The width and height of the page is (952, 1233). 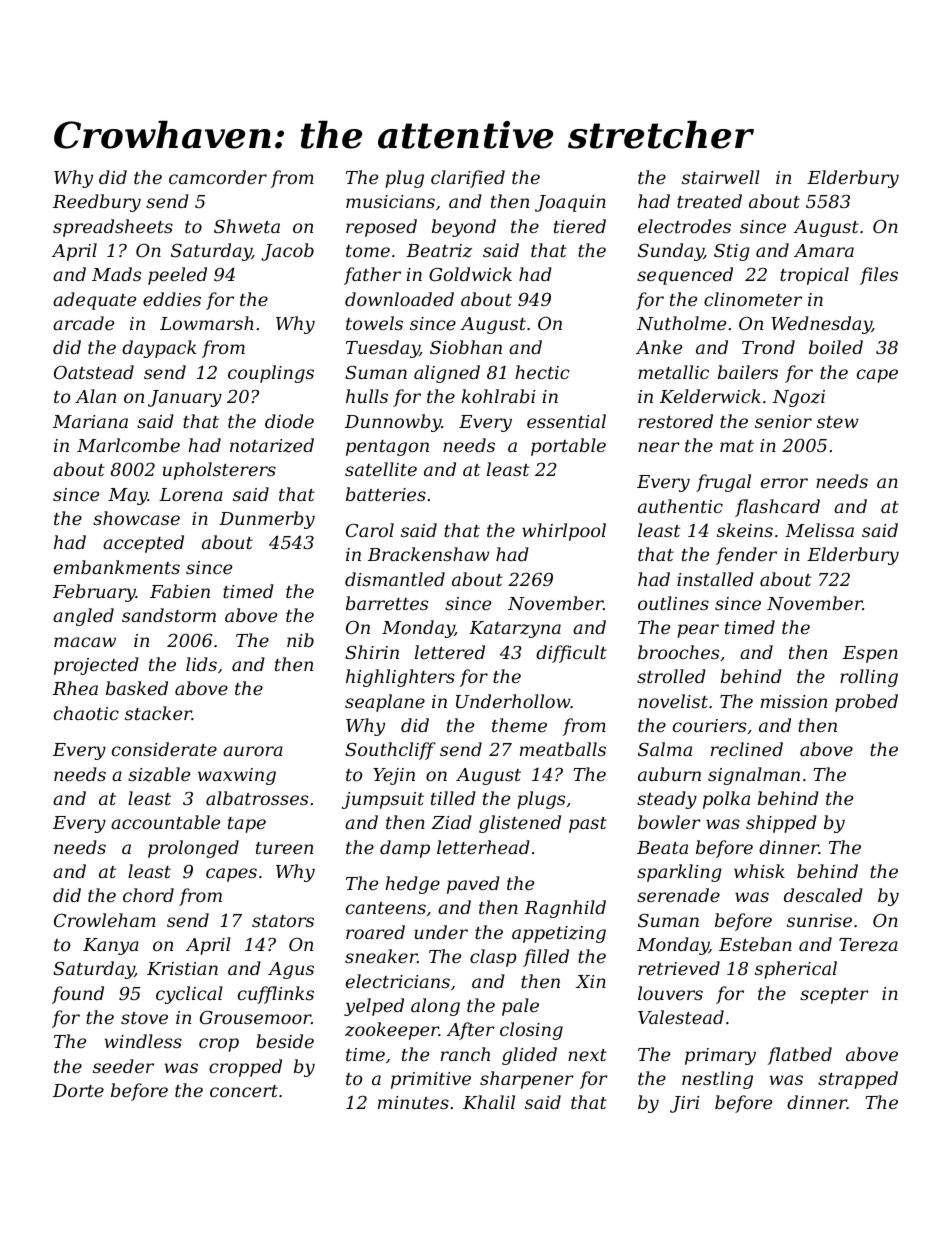 What do you see at coordinates (450, 652) in the page?
I see `lettered` at bounding box center [450, 652].
